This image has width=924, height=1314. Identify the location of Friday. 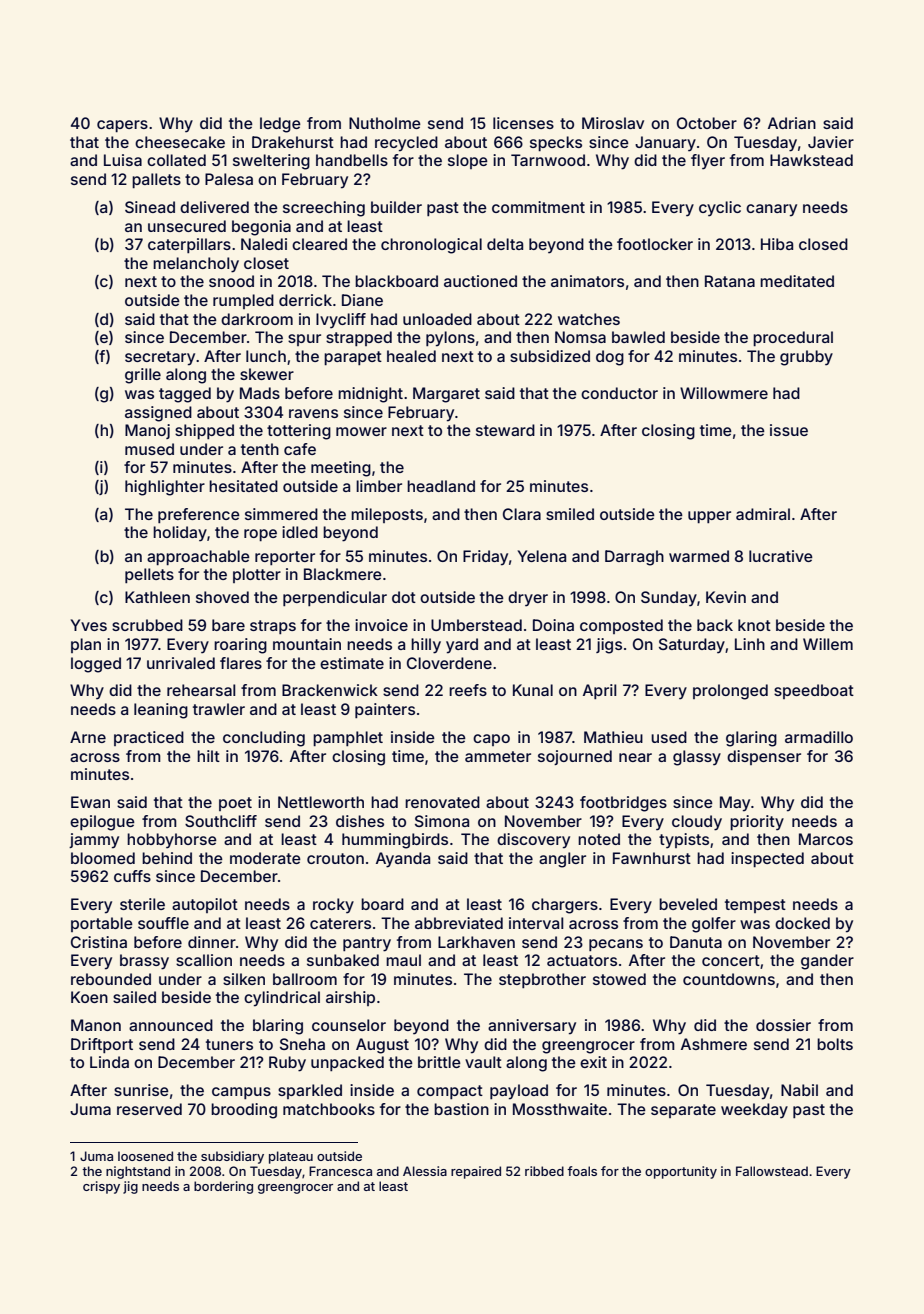
(485, 558).
